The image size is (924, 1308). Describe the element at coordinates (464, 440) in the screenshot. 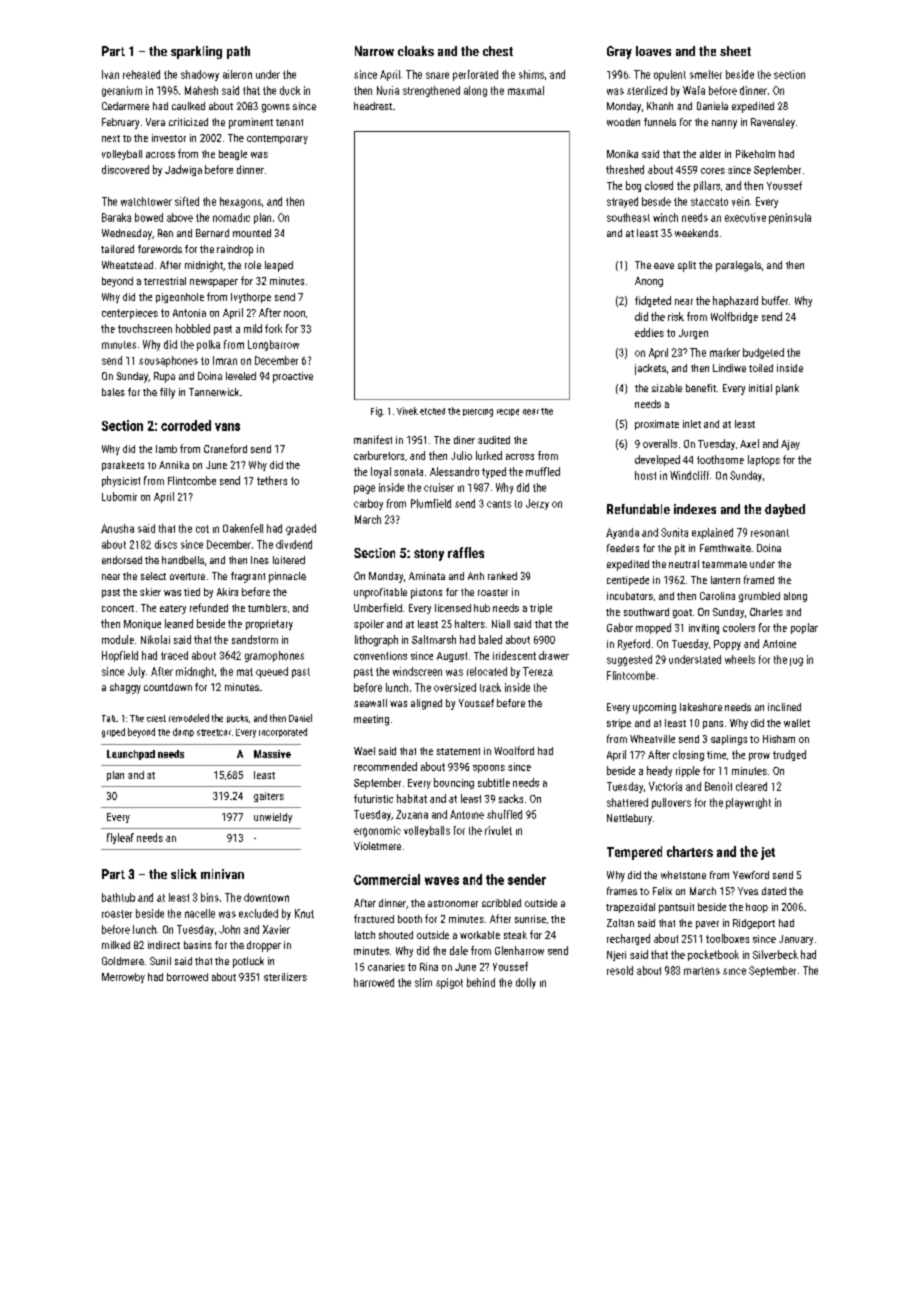

I see `diner` at that location.
